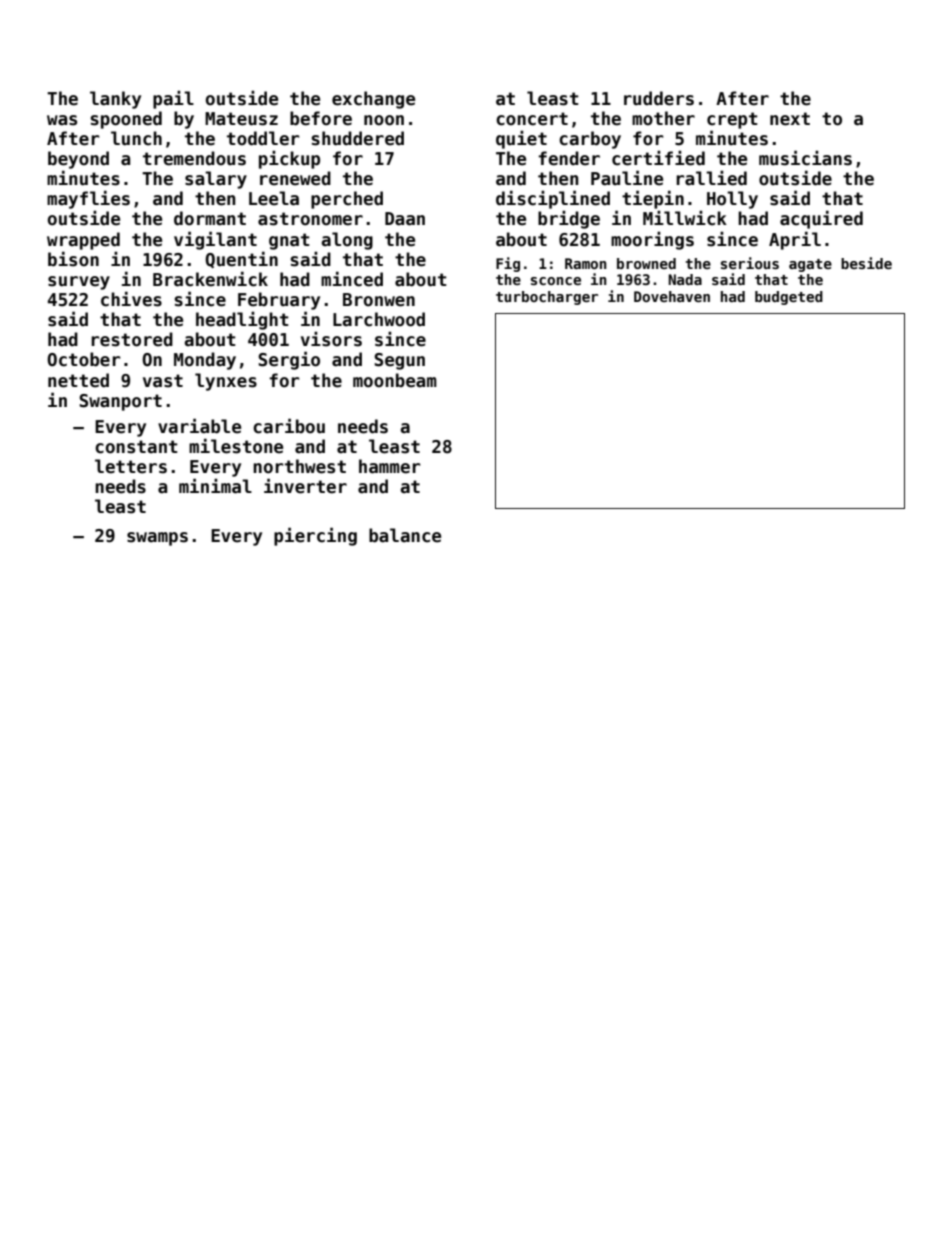 Image resolution: width=952 pixels, height=1233 pixels. I want to click on serious, so click(750, 263).
